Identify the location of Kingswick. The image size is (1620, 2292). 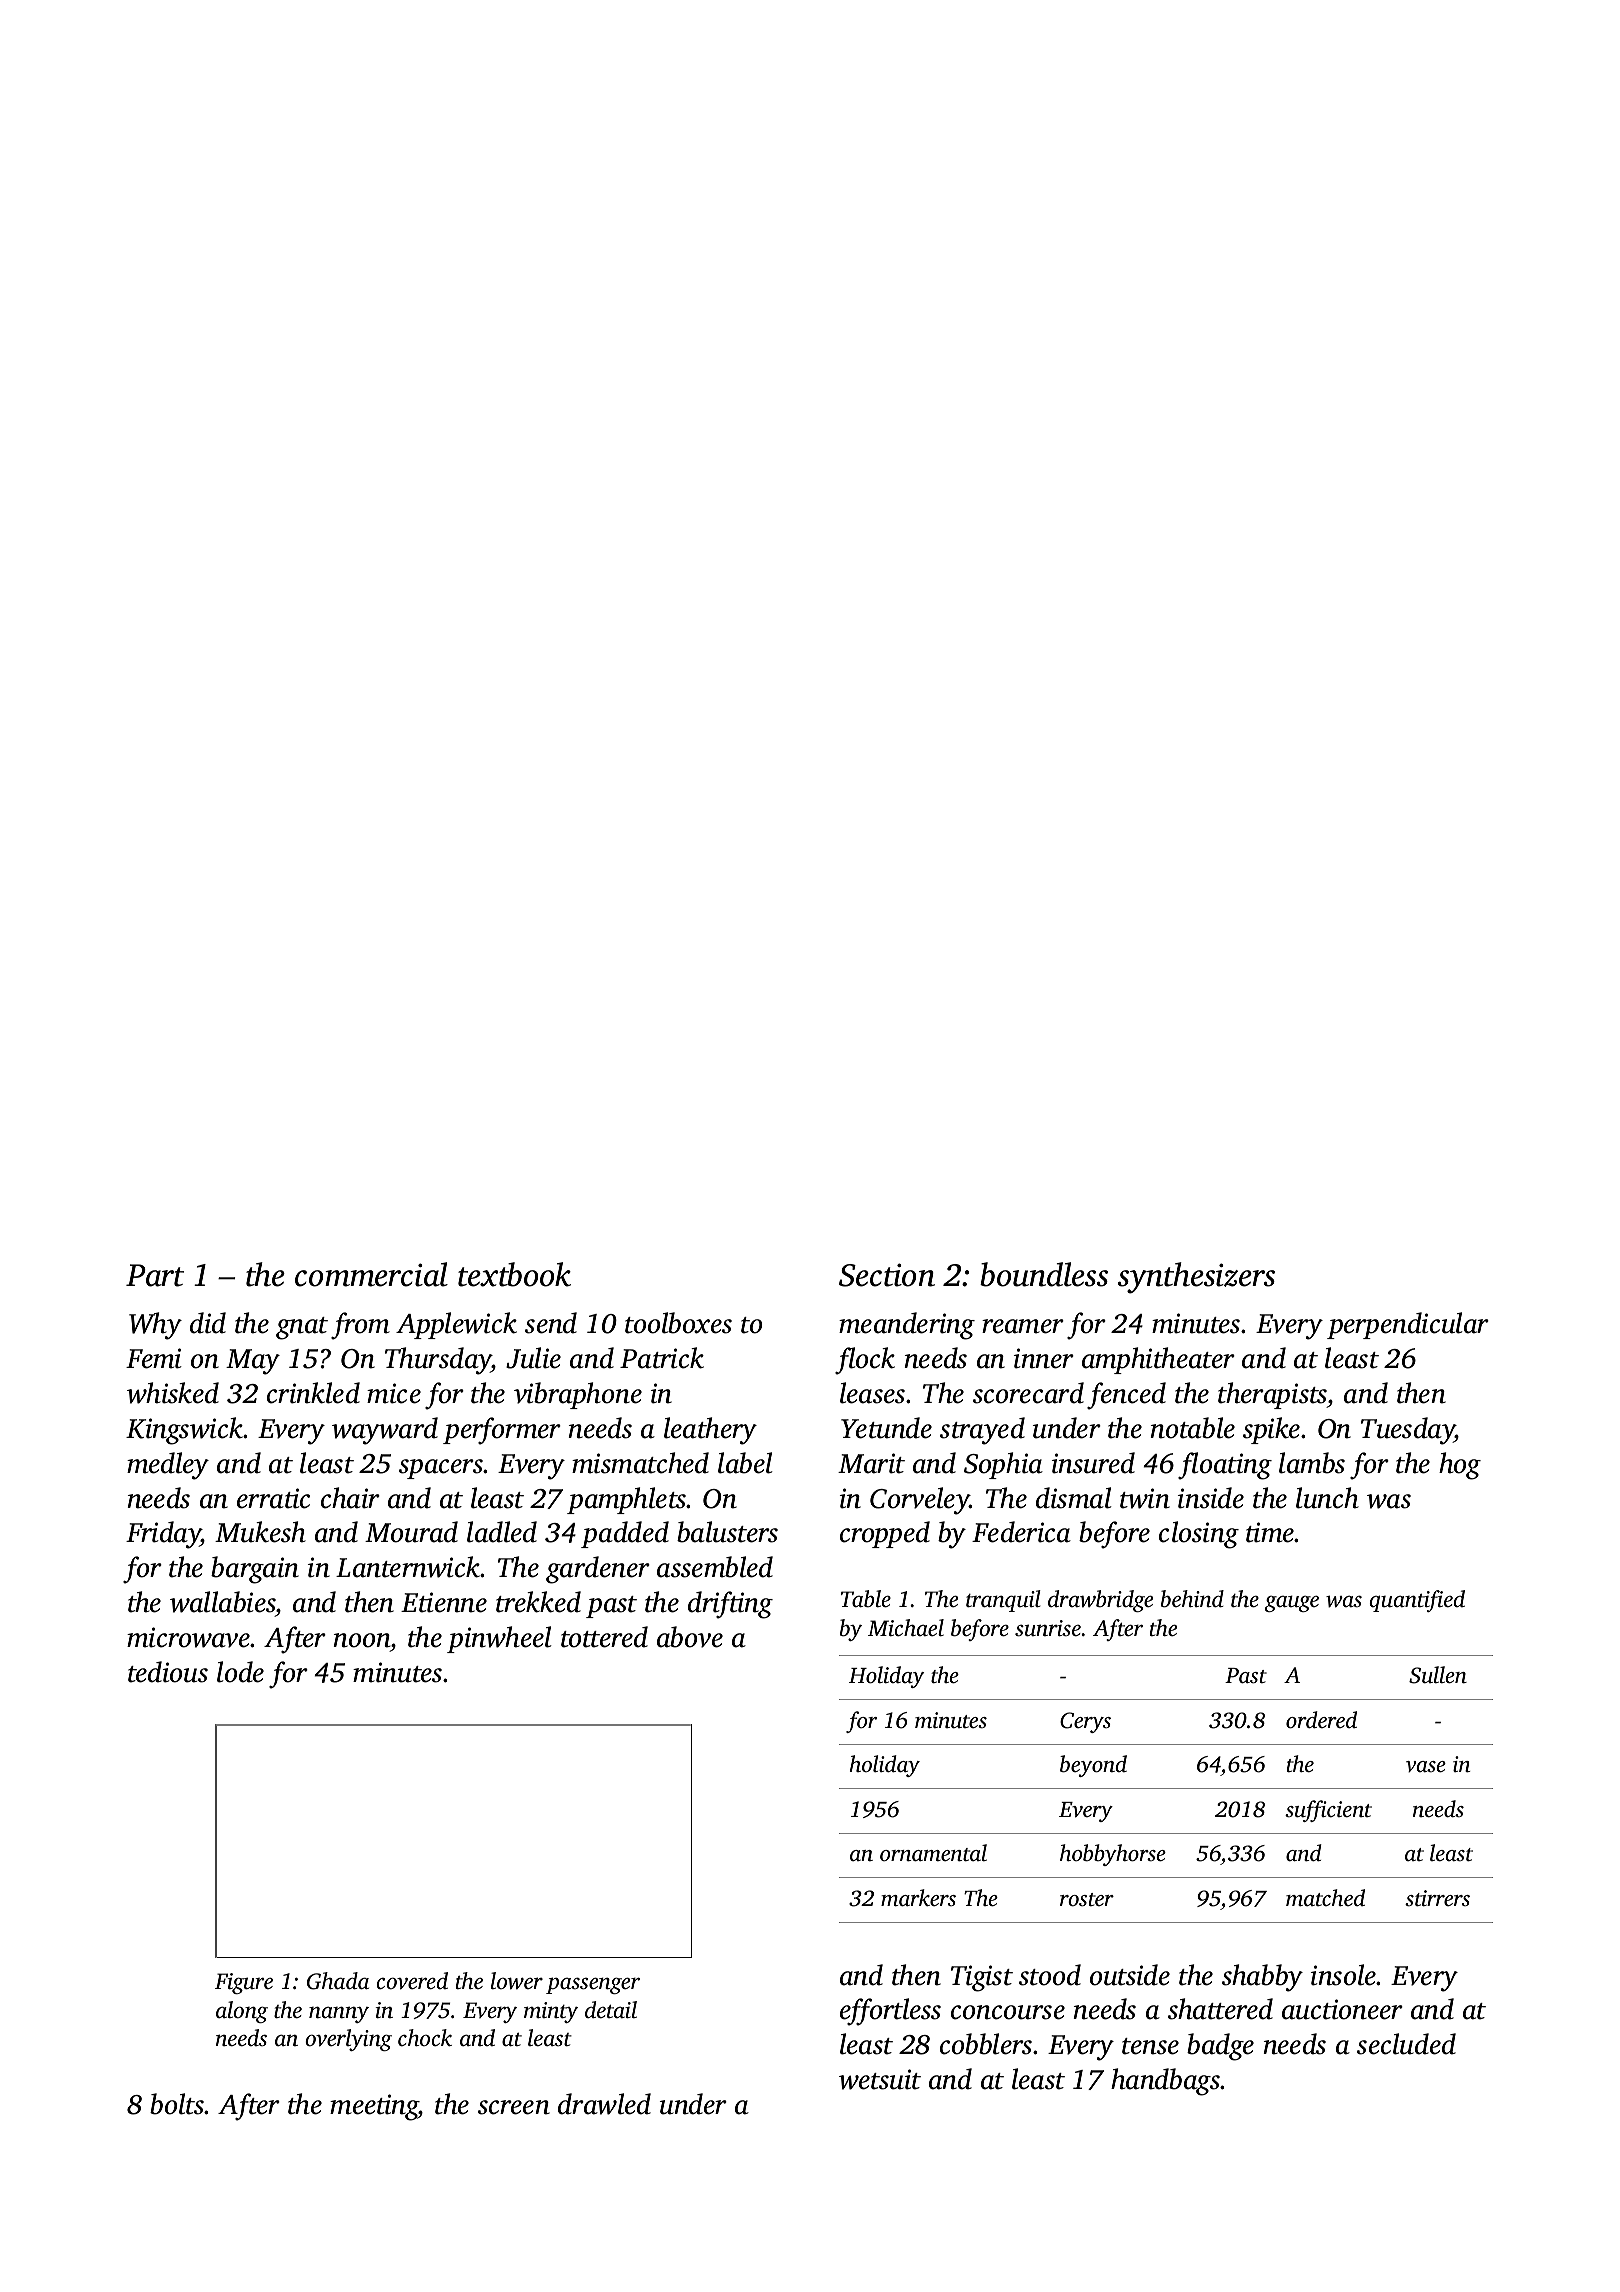
(184, 1431).
